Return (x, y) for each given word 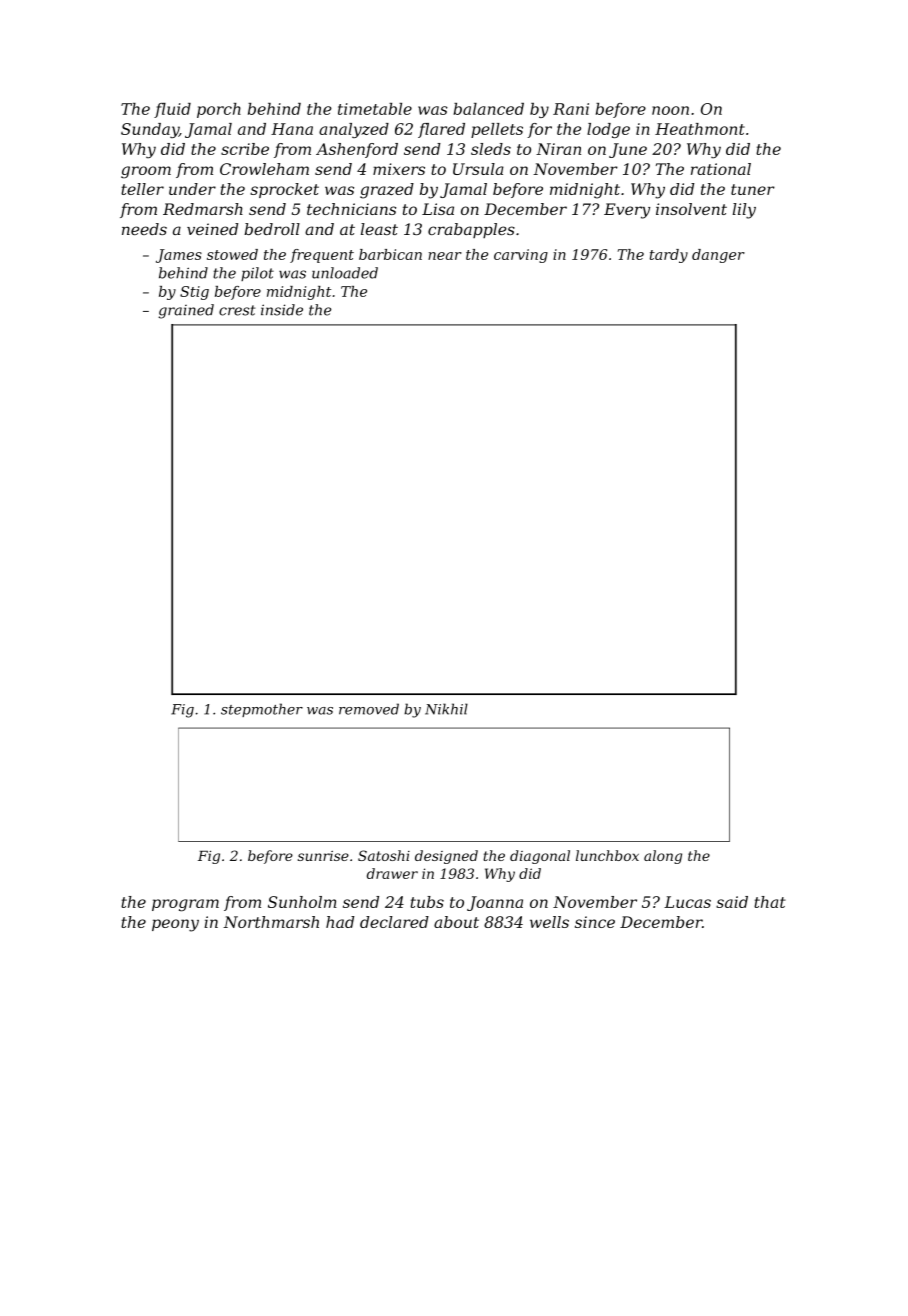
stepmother (262, 710)
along (663, 857)
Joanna (495, 903)
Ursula (478, 169)
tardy (669, 256)
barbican (390, 254)
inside (282, 310)
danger (718, 256)
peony (175, 925)
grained (186, 311)
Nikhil (446, 709)
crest (237, 310)
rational (721, 169)
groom (146, 172)
